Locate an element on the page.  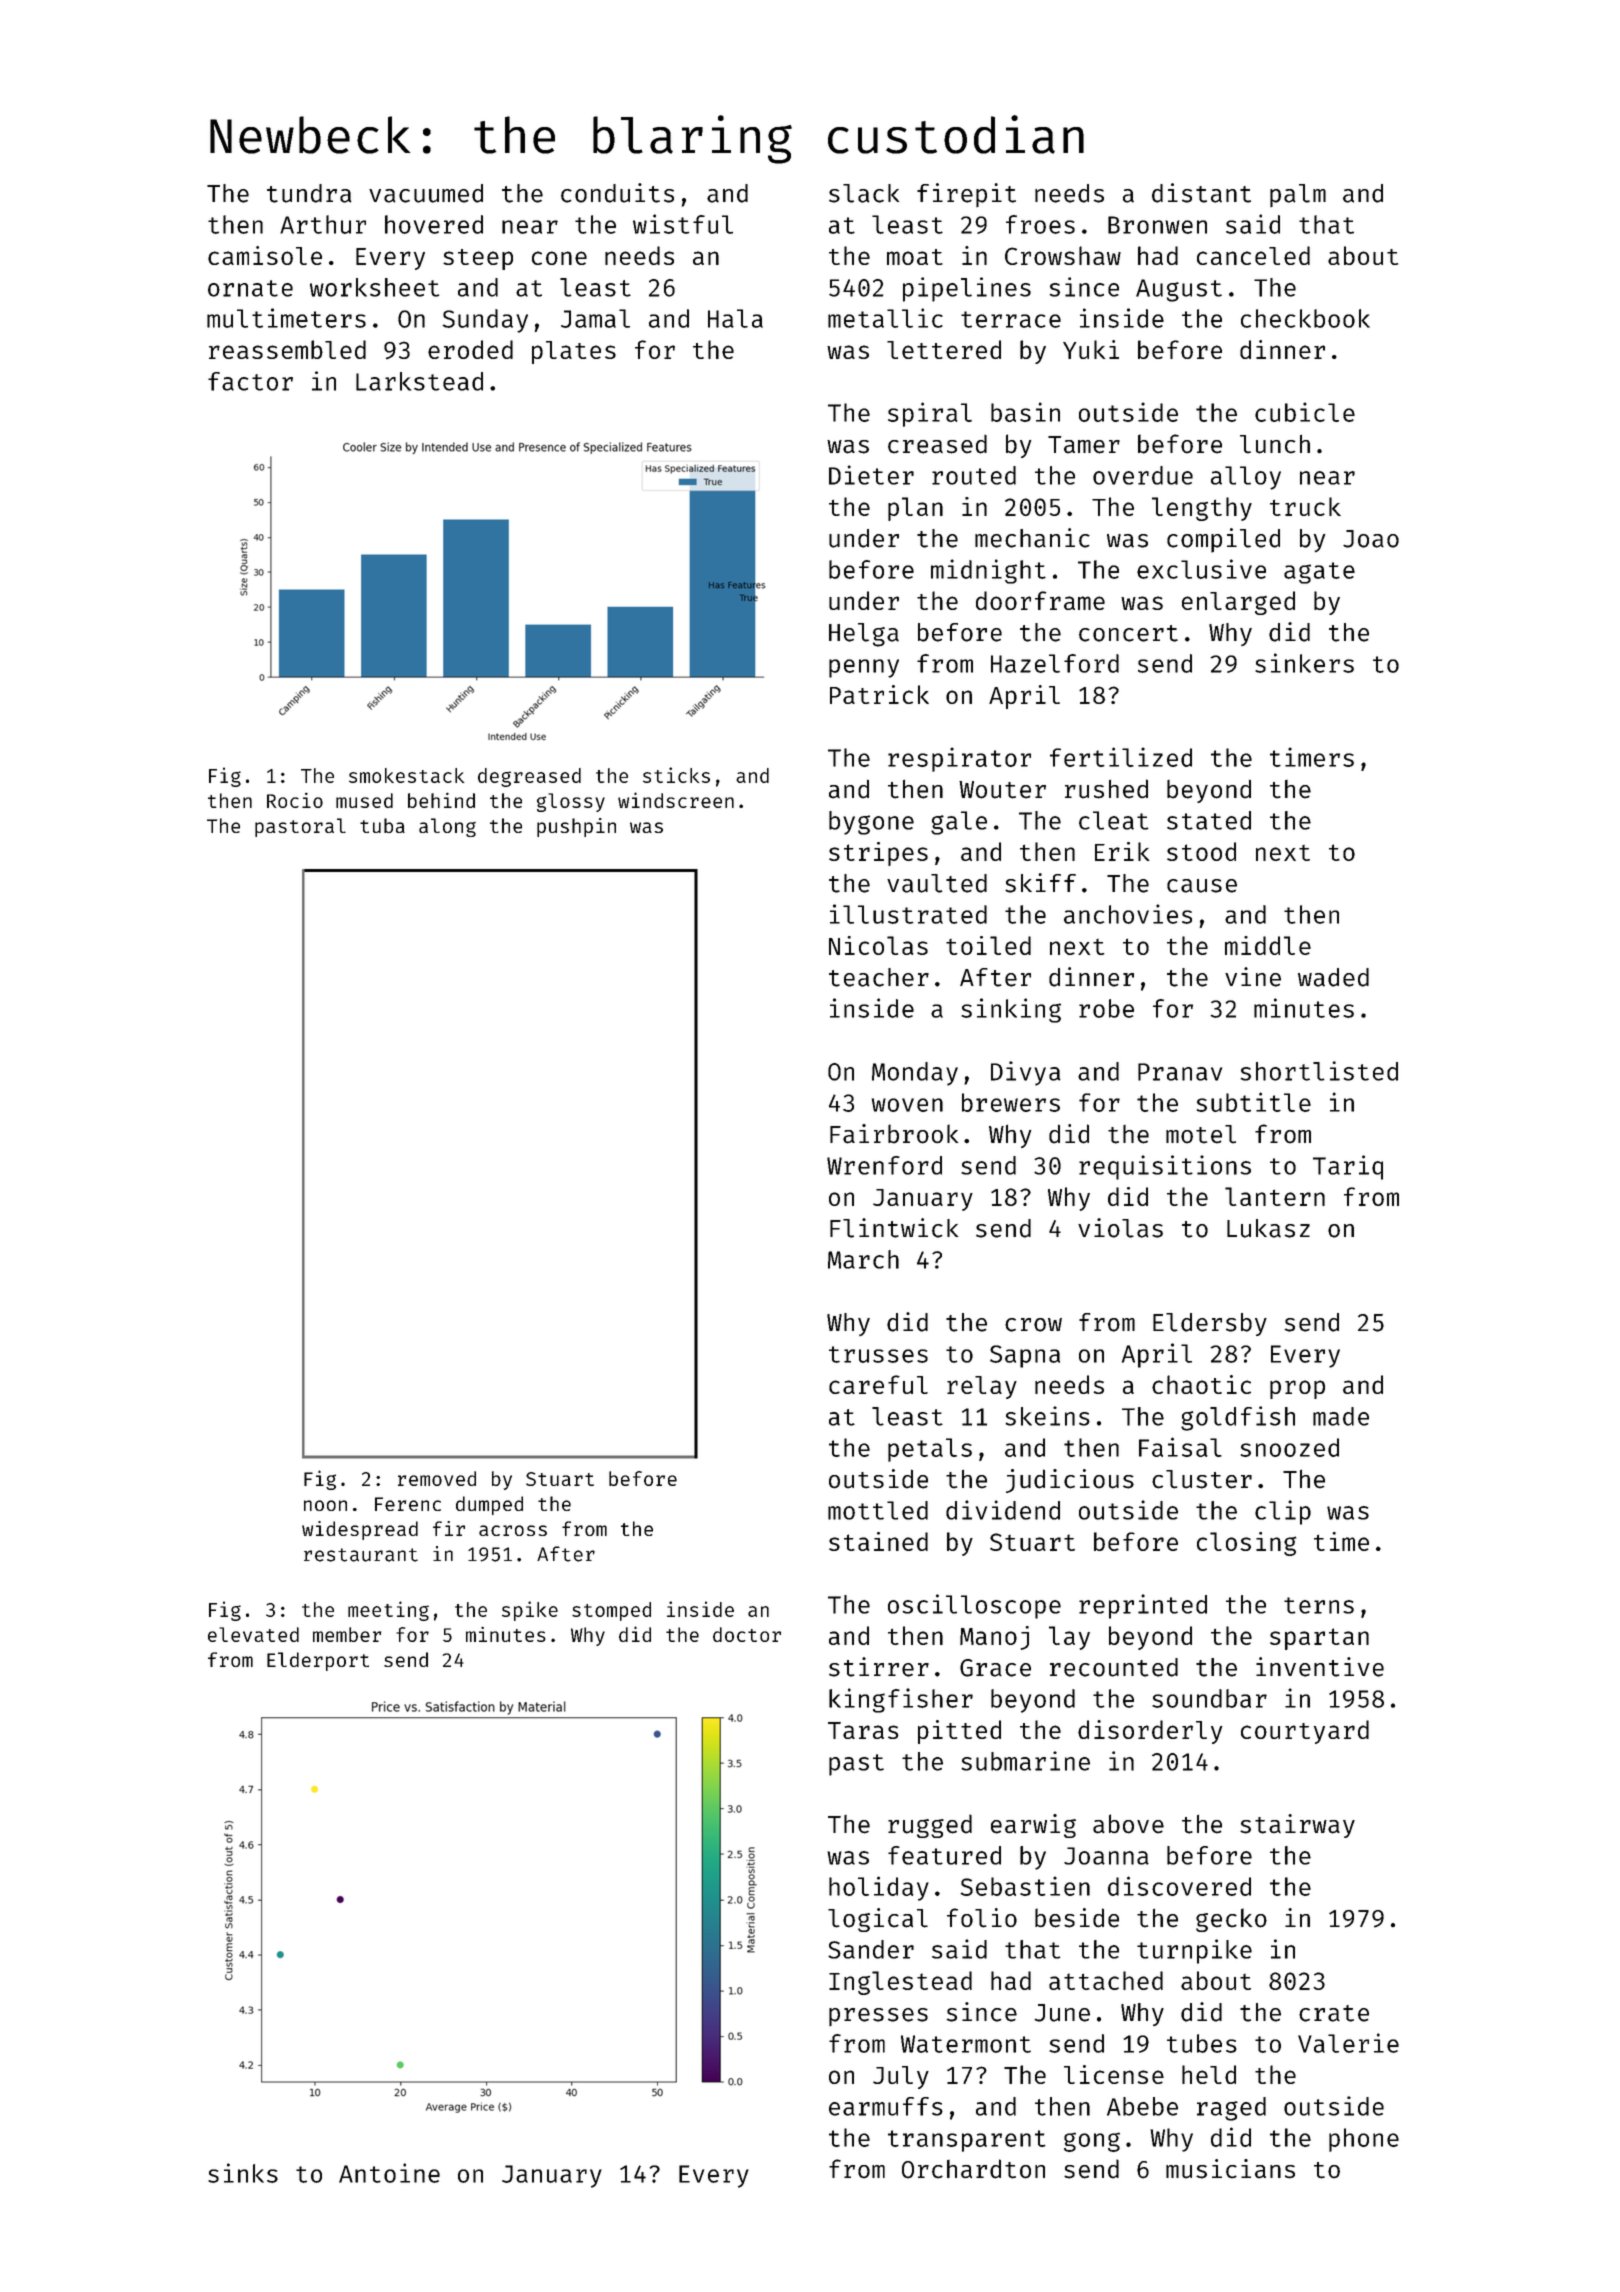
Orchardton is located at coordinates (973, 2169).
